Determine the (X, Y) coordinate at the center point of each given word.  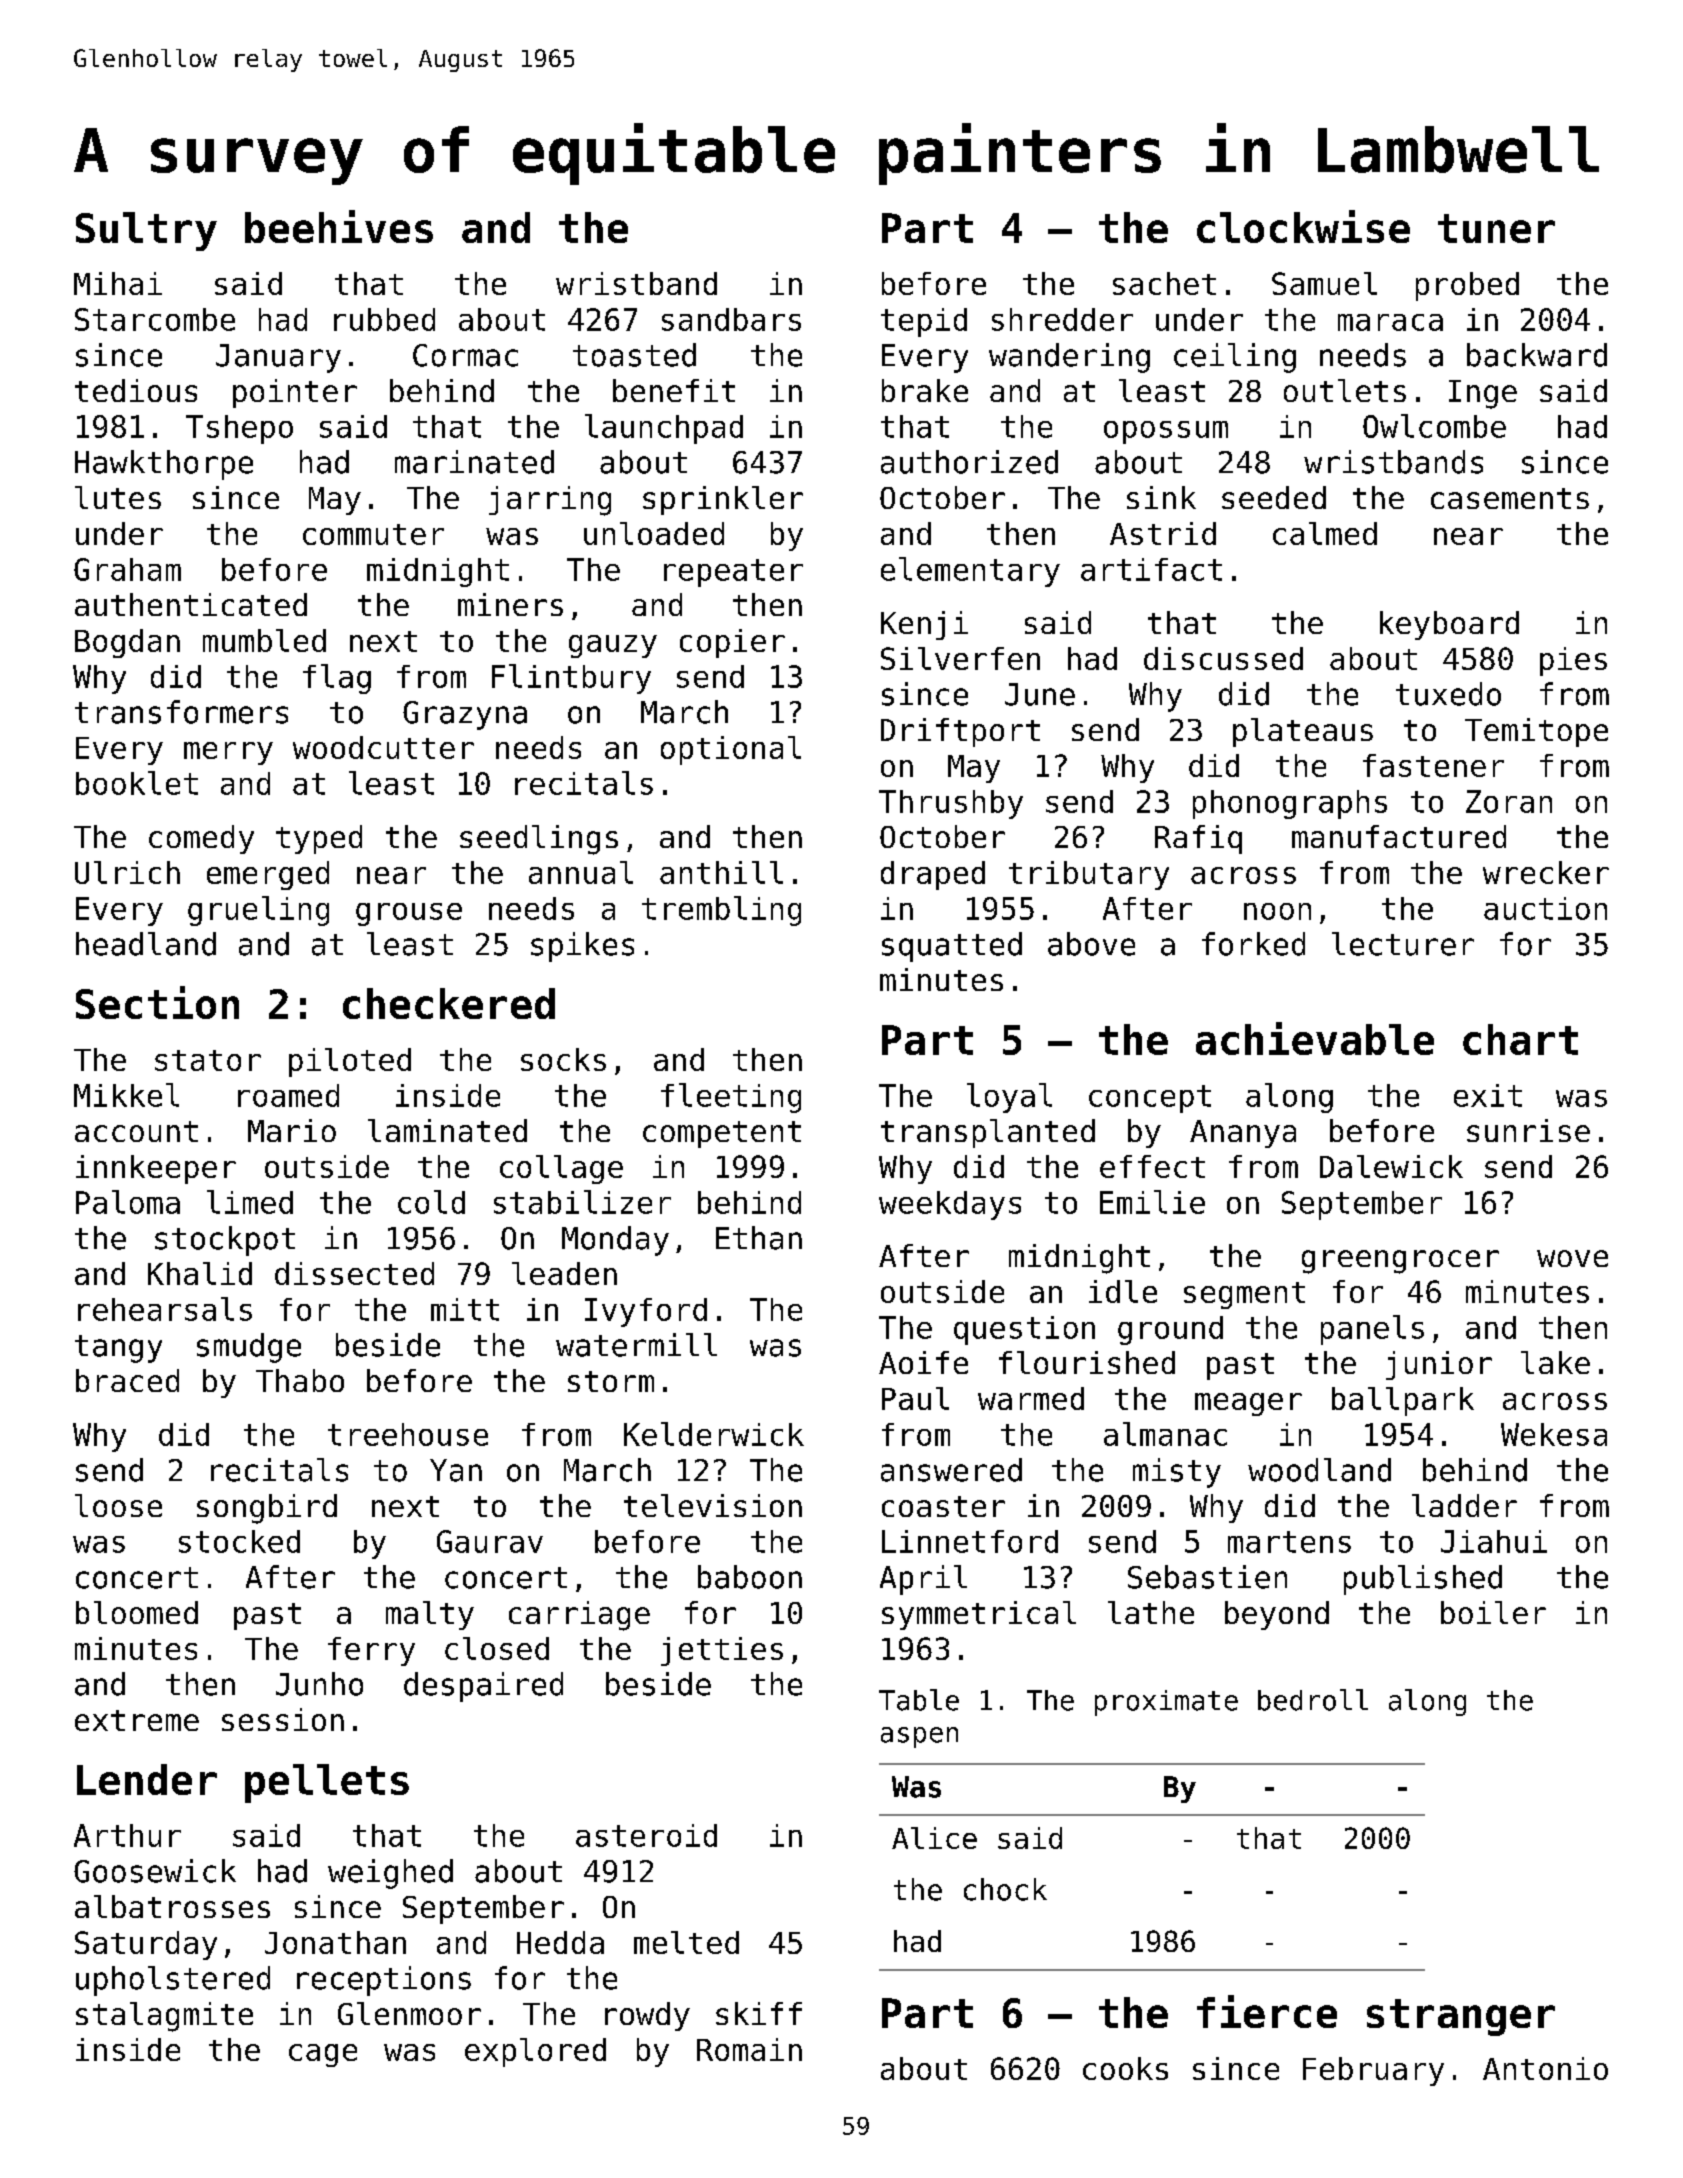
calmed (1325, 533)
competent (722, 1134)
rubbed (384, 319)
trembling (721, 911)
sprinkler (723, 500)
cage (323, 2055)
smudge (249, 1348)
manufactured (1399, 836)
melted (686, 1942)
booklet (137, 783)
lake (1555, 1362)
